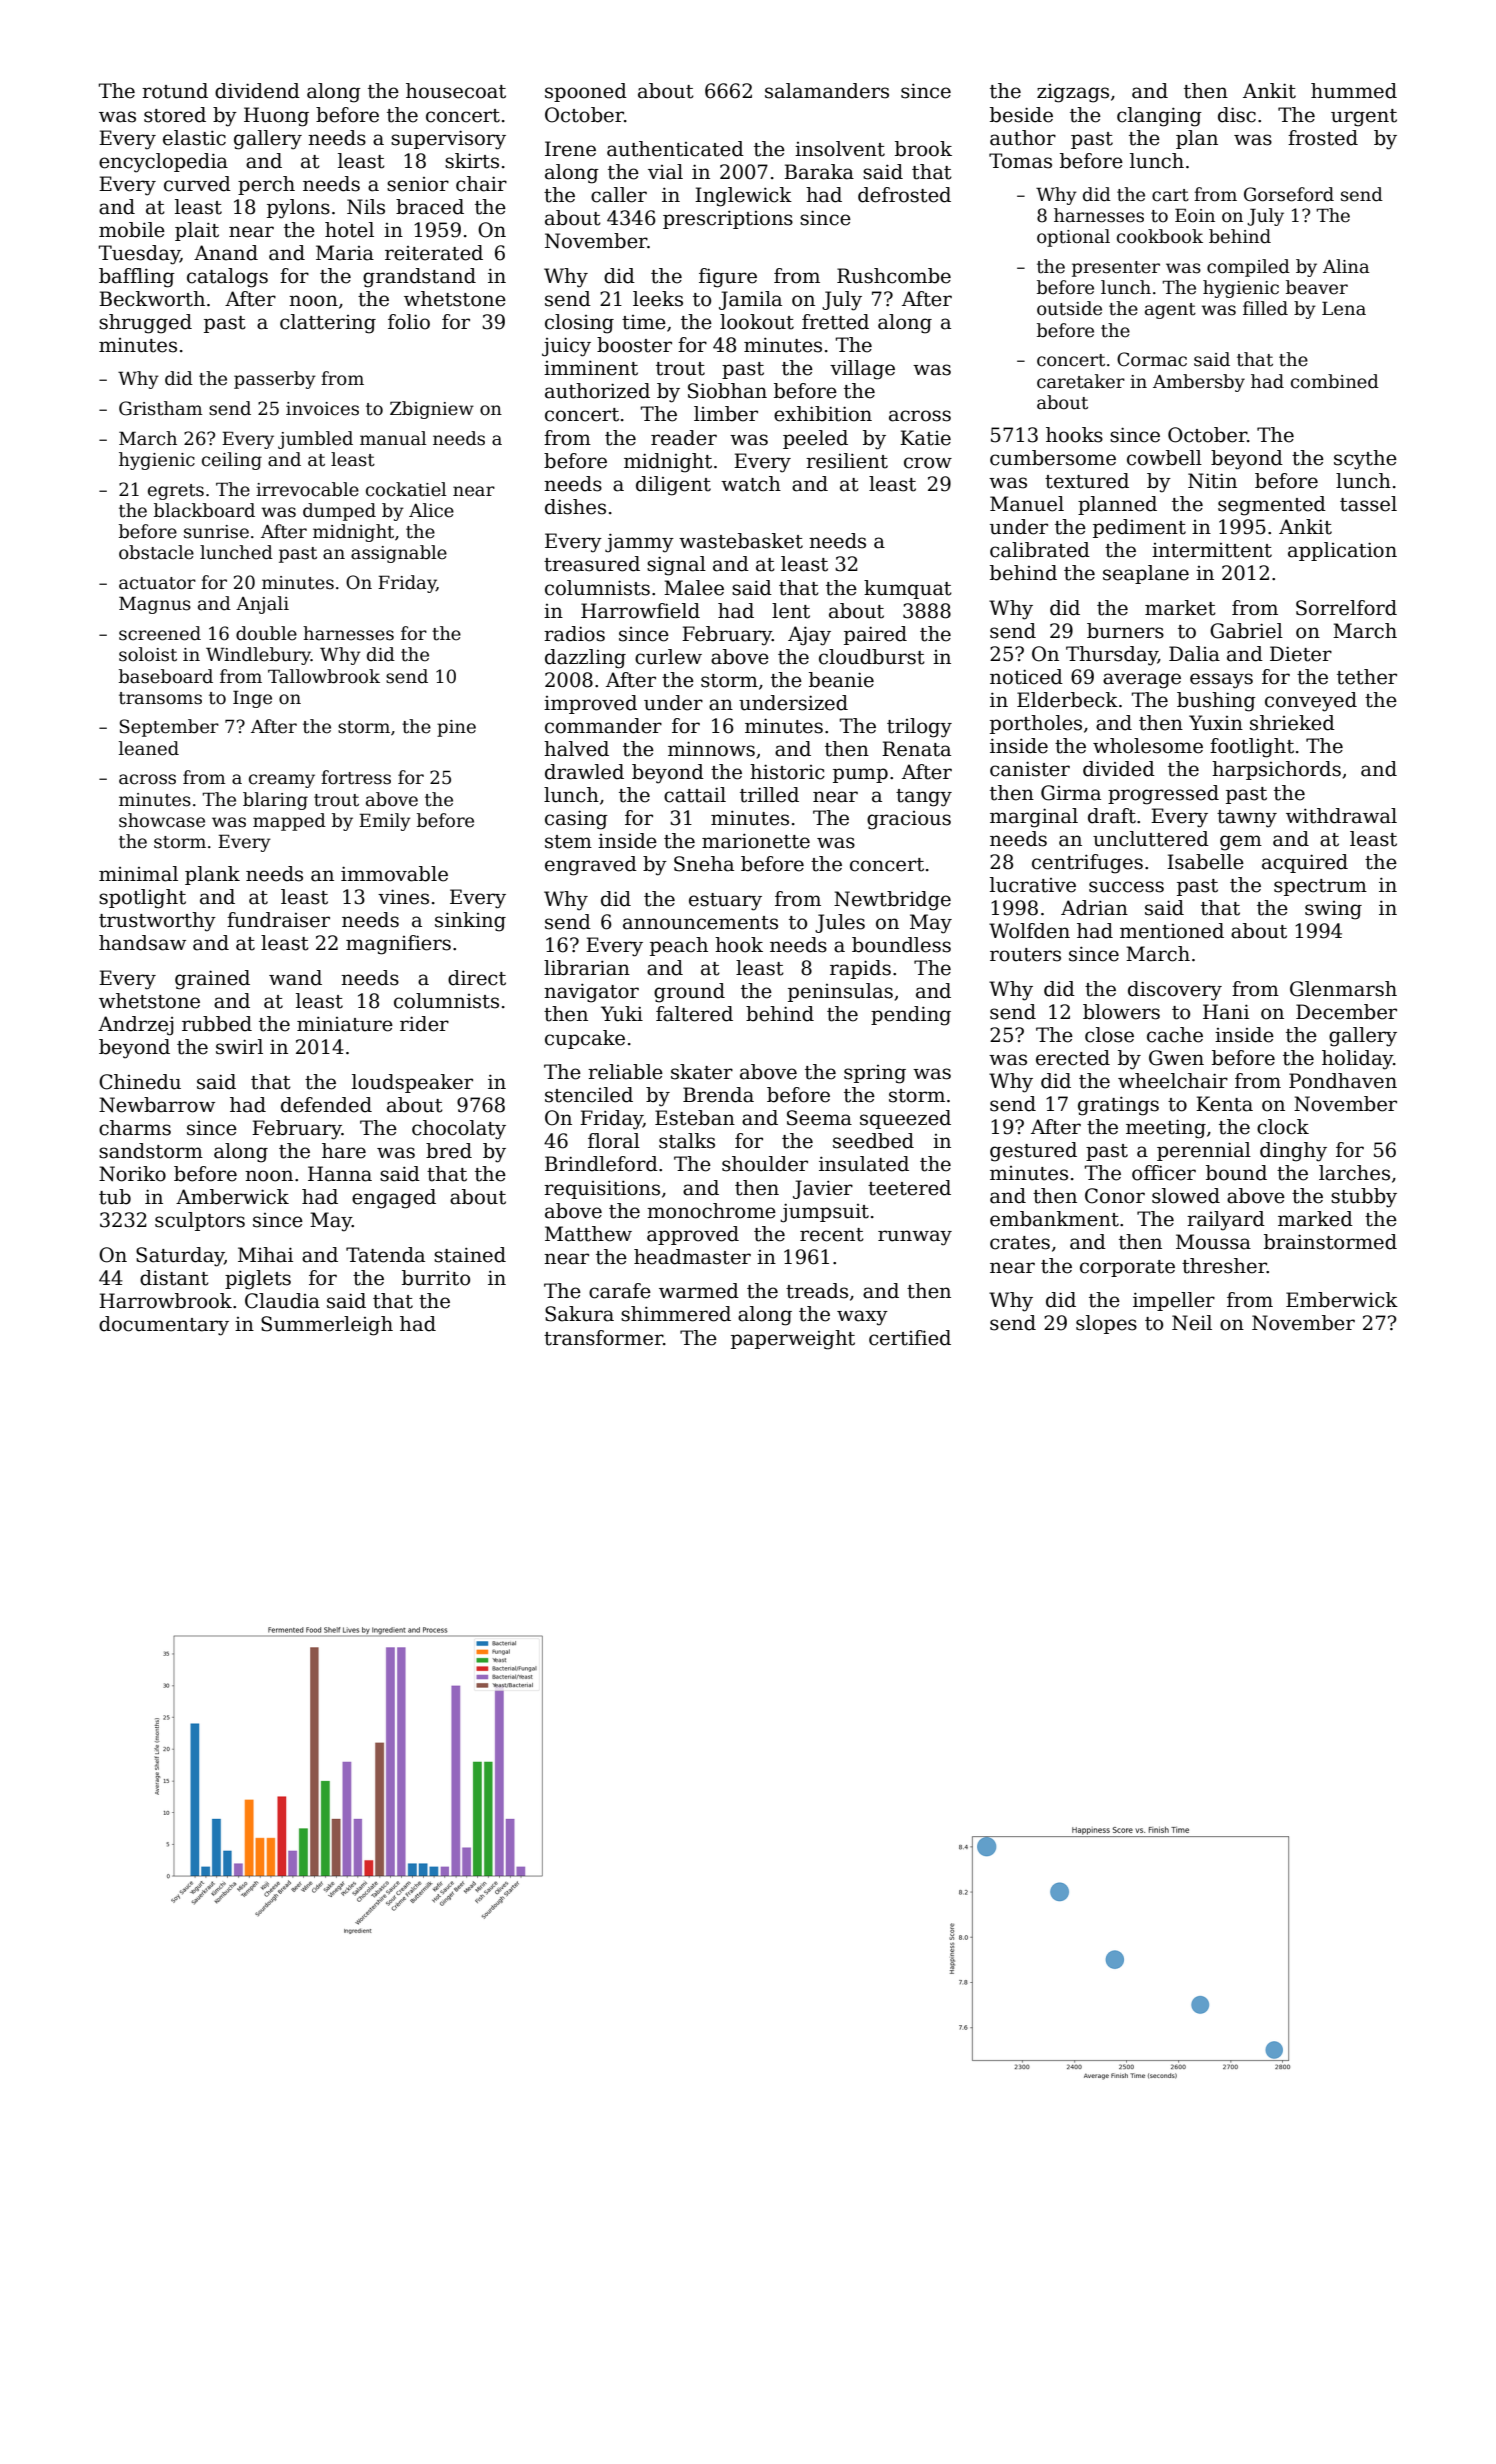  I want to click on Summerleigh, so click(327, 1326).
